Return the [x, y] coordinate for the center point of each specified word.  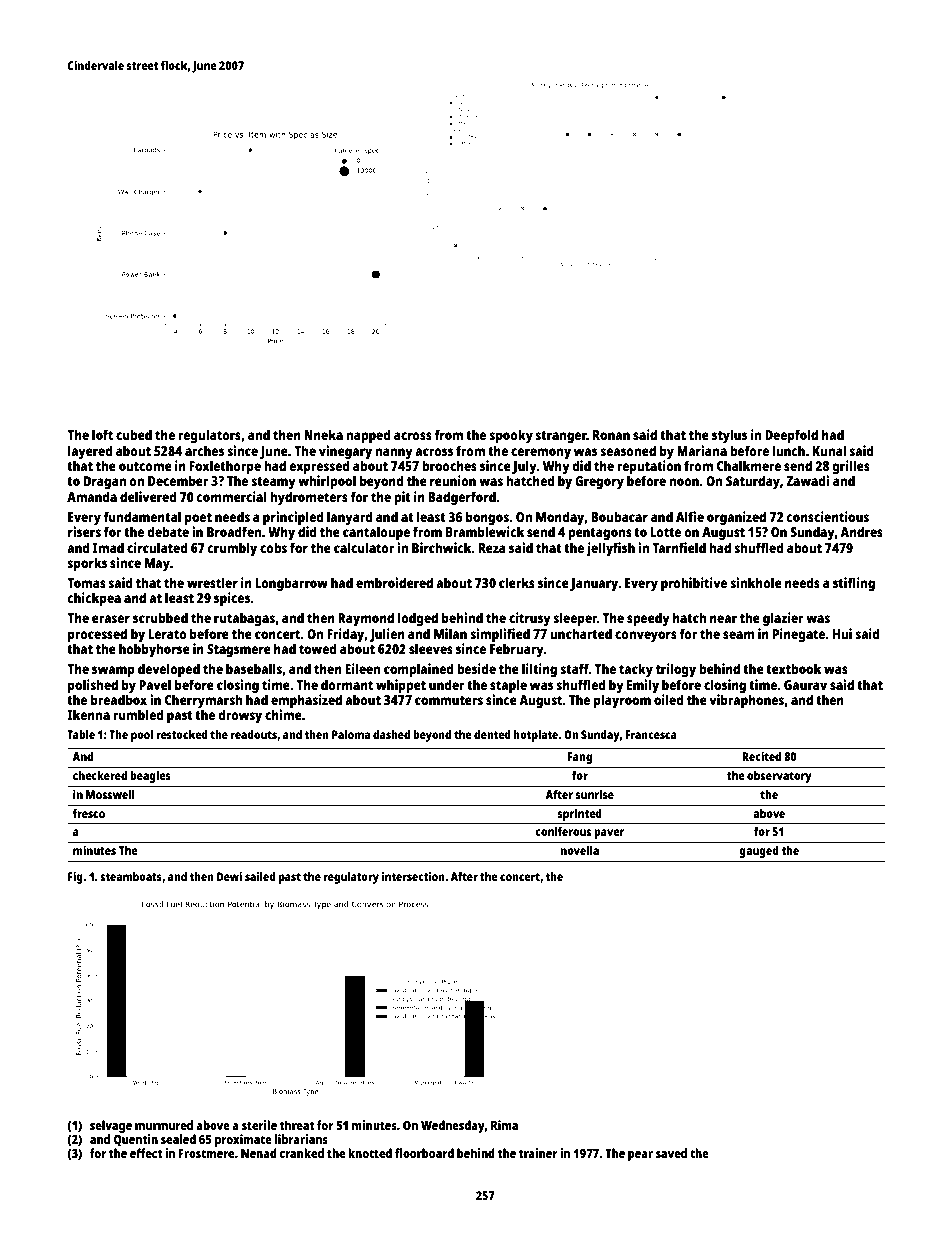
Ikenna [88, 714]
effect [146, 1153]
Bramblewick [485, 531]
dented [492, 734]
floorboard [424, 1153]
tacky [636, 670]
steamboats [131, 876]
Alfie [690, 516]
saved [671, 1153]
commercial [231, 496]
